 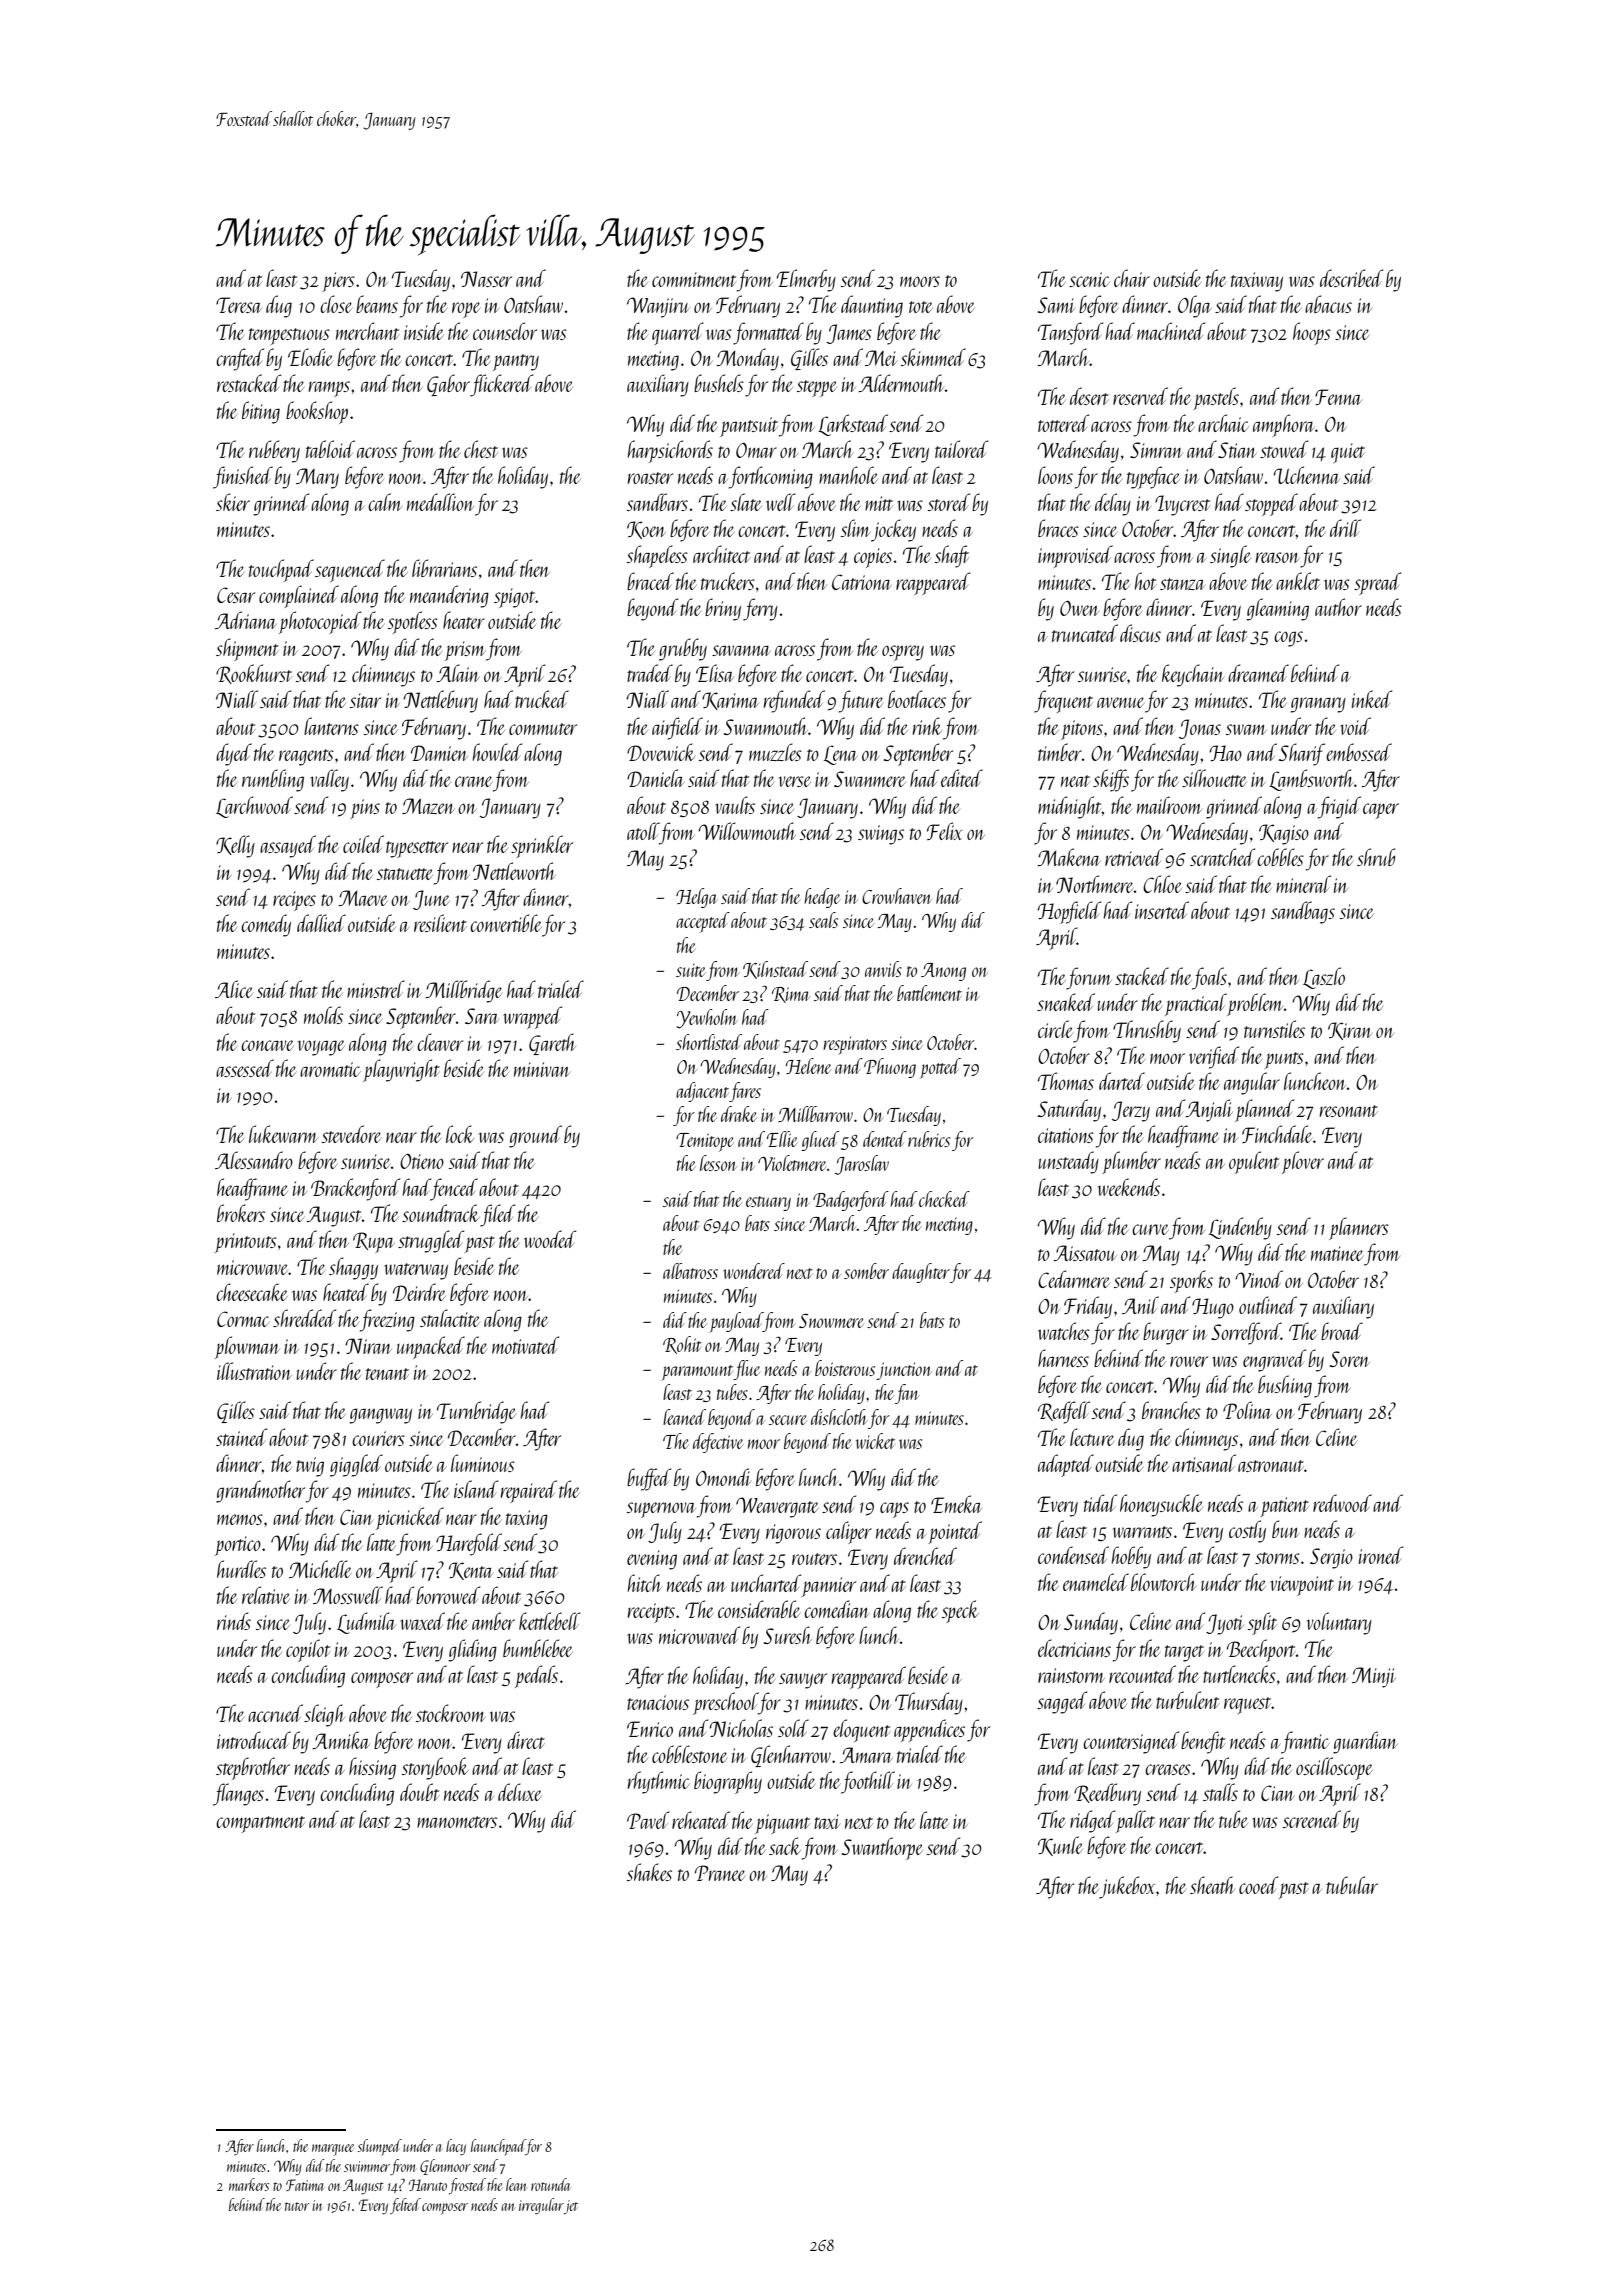 I want to click on caper, so click(x=1381, y=811).
